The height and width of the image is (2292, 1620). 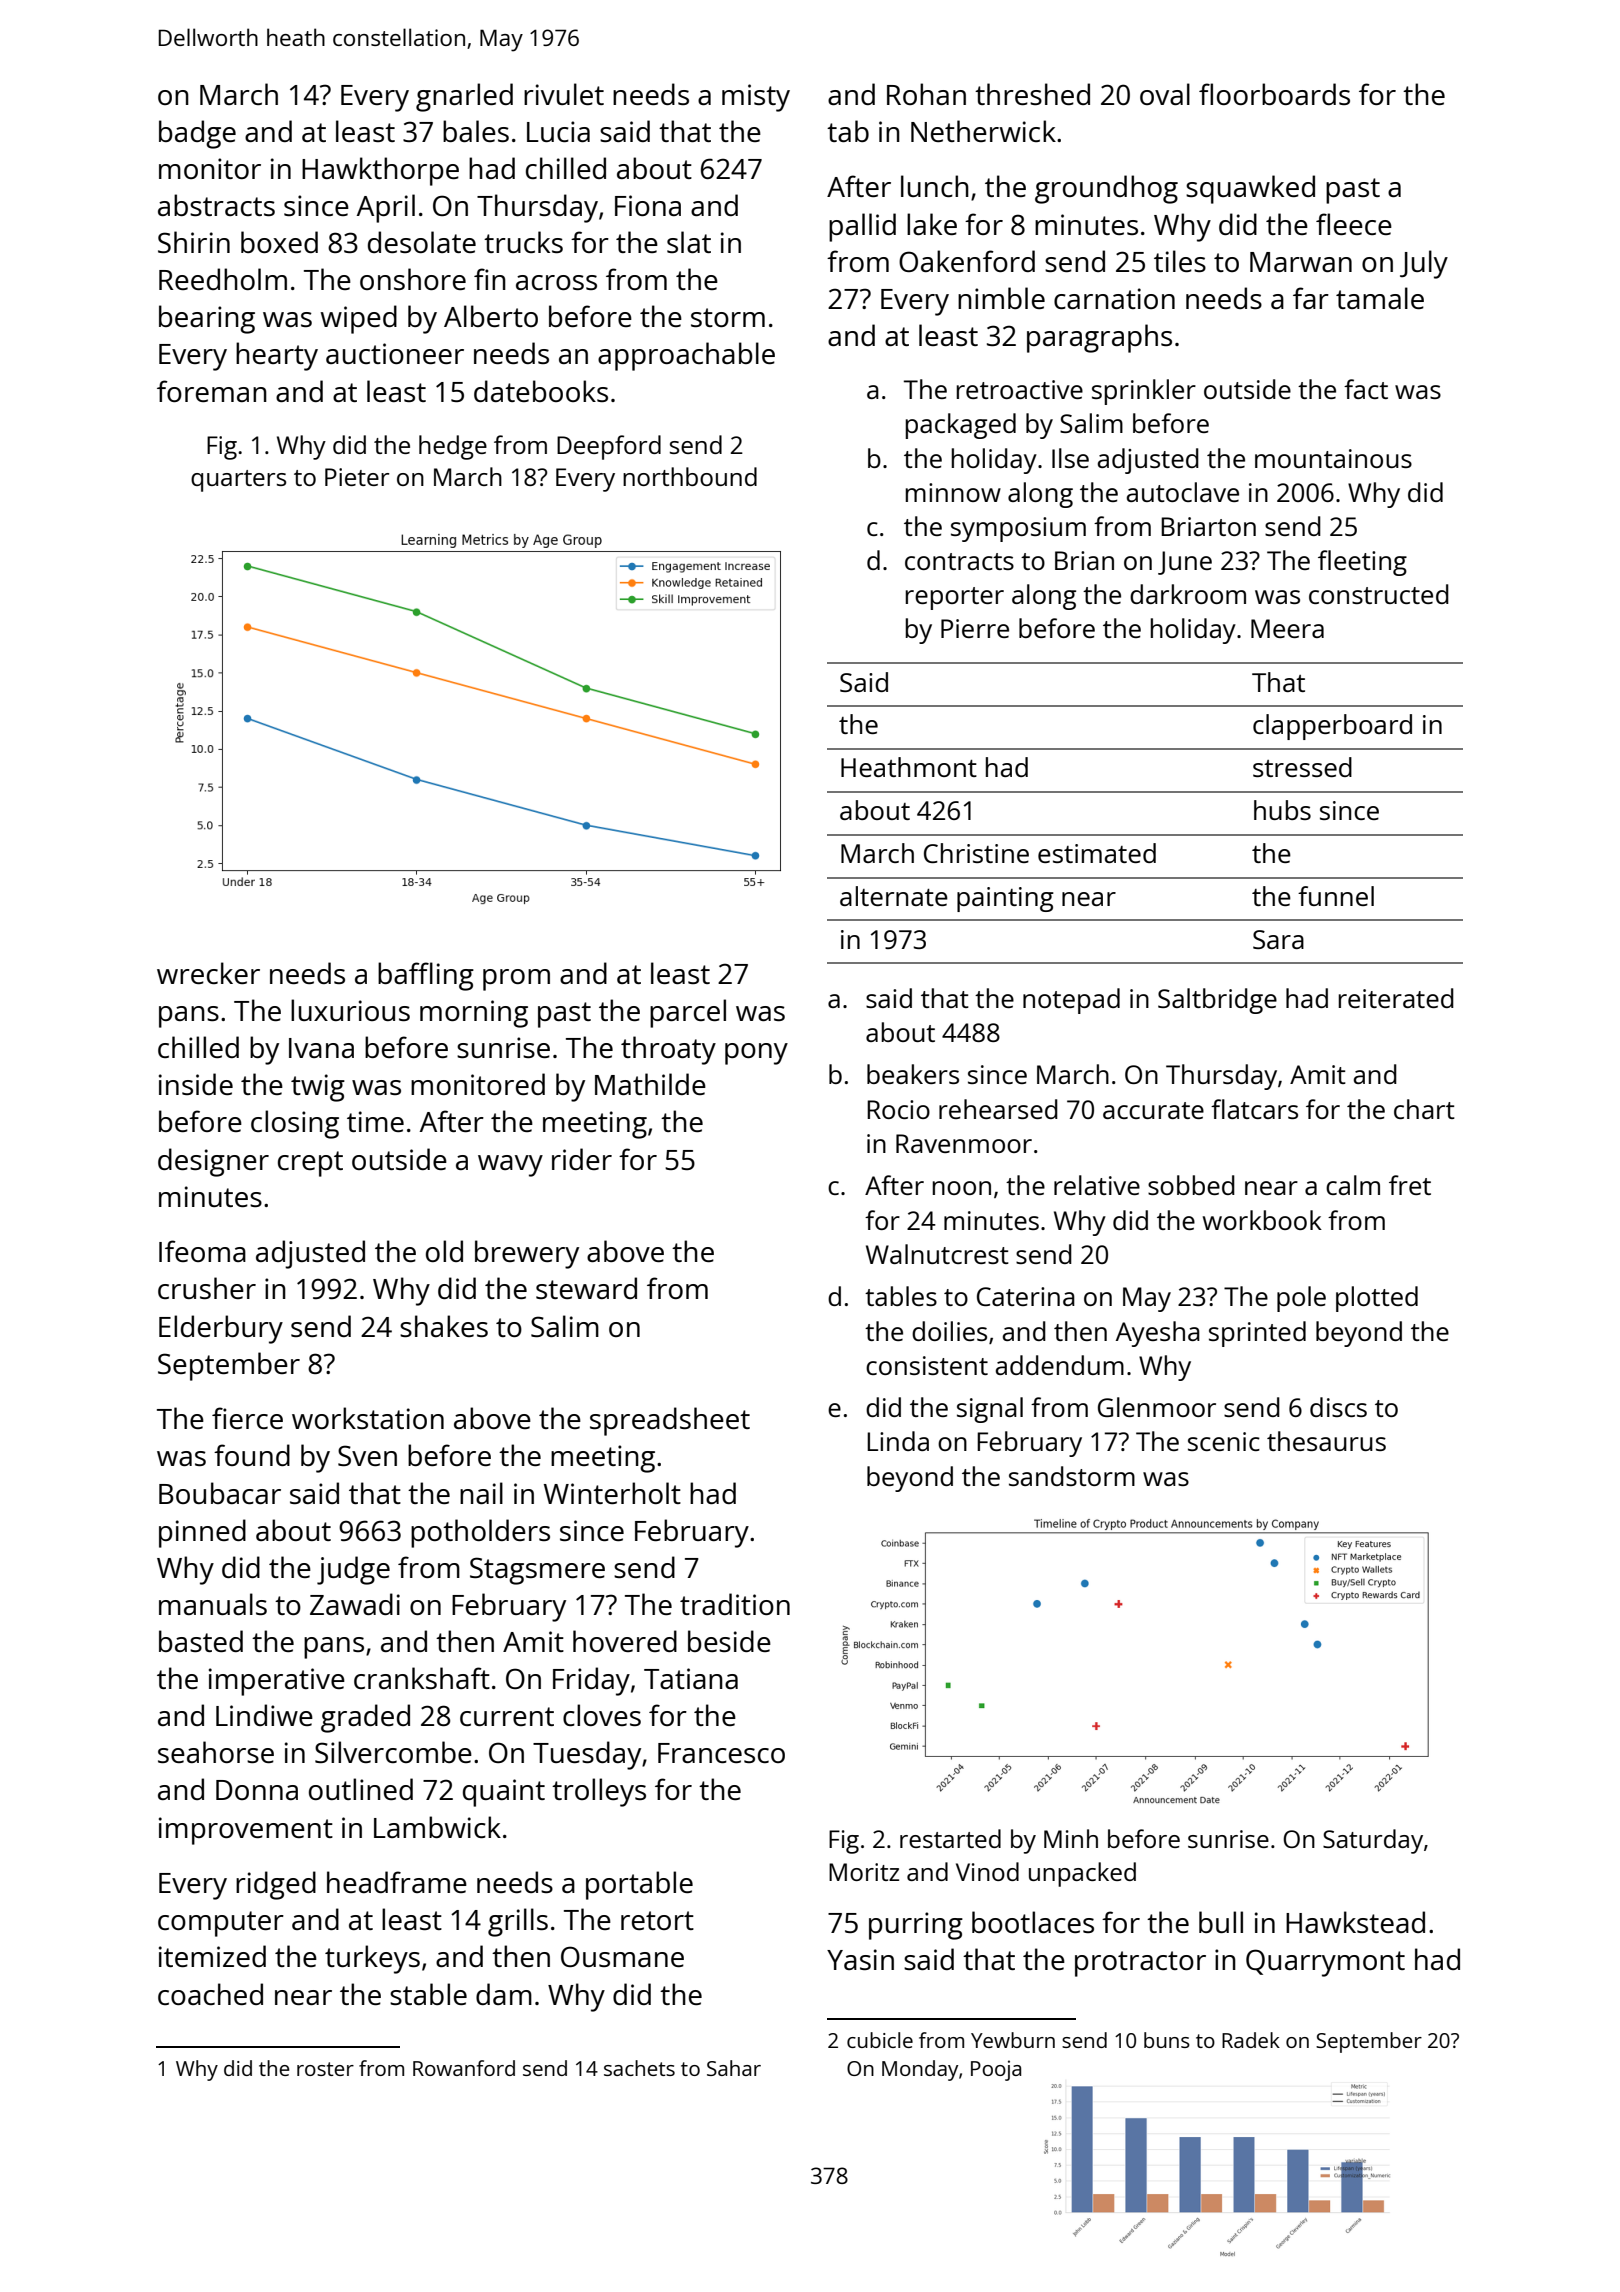 I want to click on reiterated, so click(x=1396, y=998).
